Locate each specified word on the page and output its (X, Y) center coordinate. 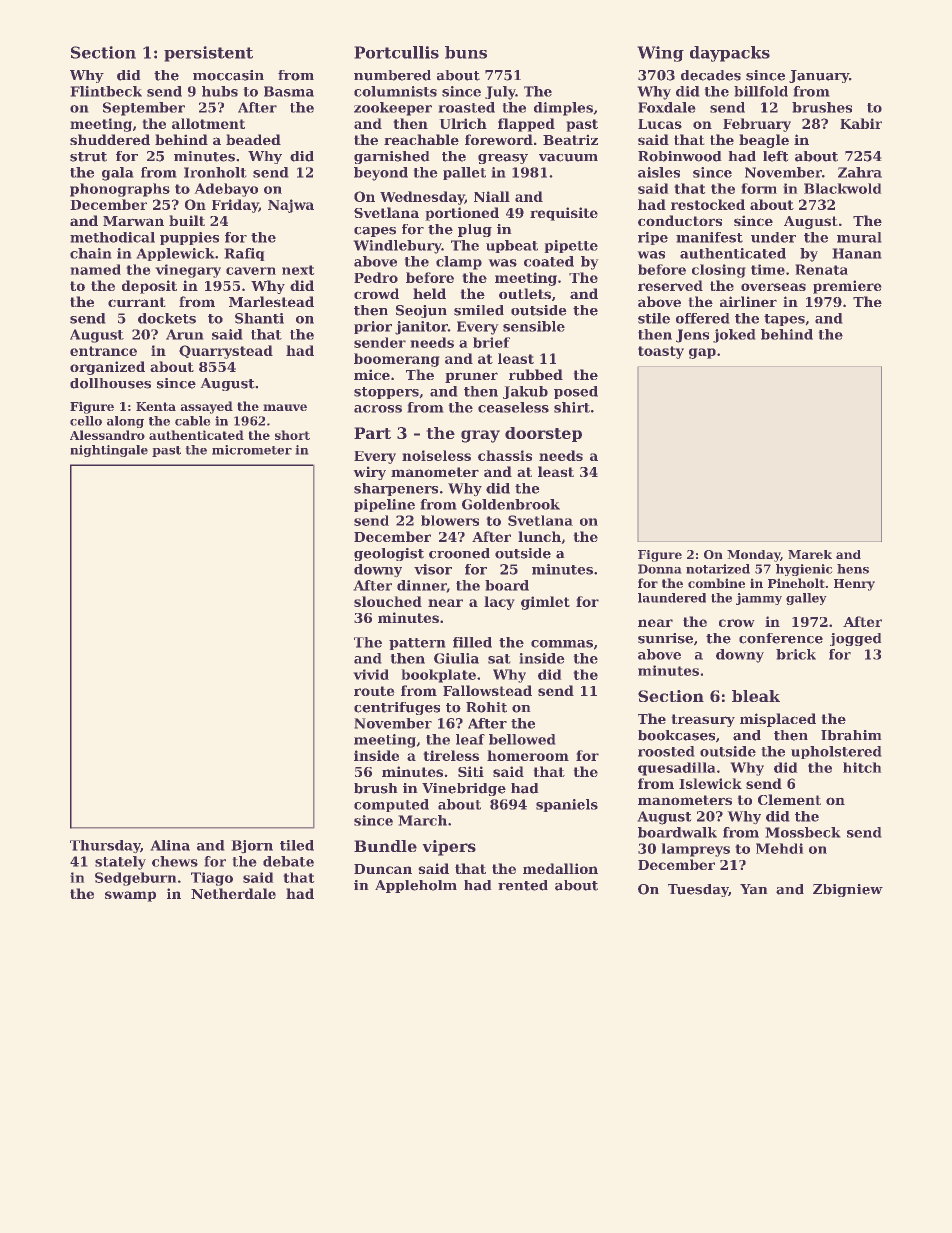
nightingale (109, 451)
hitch (862, 767)
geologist (389, 554)
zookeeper (393, 109)
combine (716, 583)
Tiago (212, 879)
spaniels (567, 805)
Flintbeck (106, 91)
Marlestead (271, 301)
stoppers (386, 393)
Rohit (486, 707)
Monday (753, 556)
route (374, 691)
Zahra (860, 172)
